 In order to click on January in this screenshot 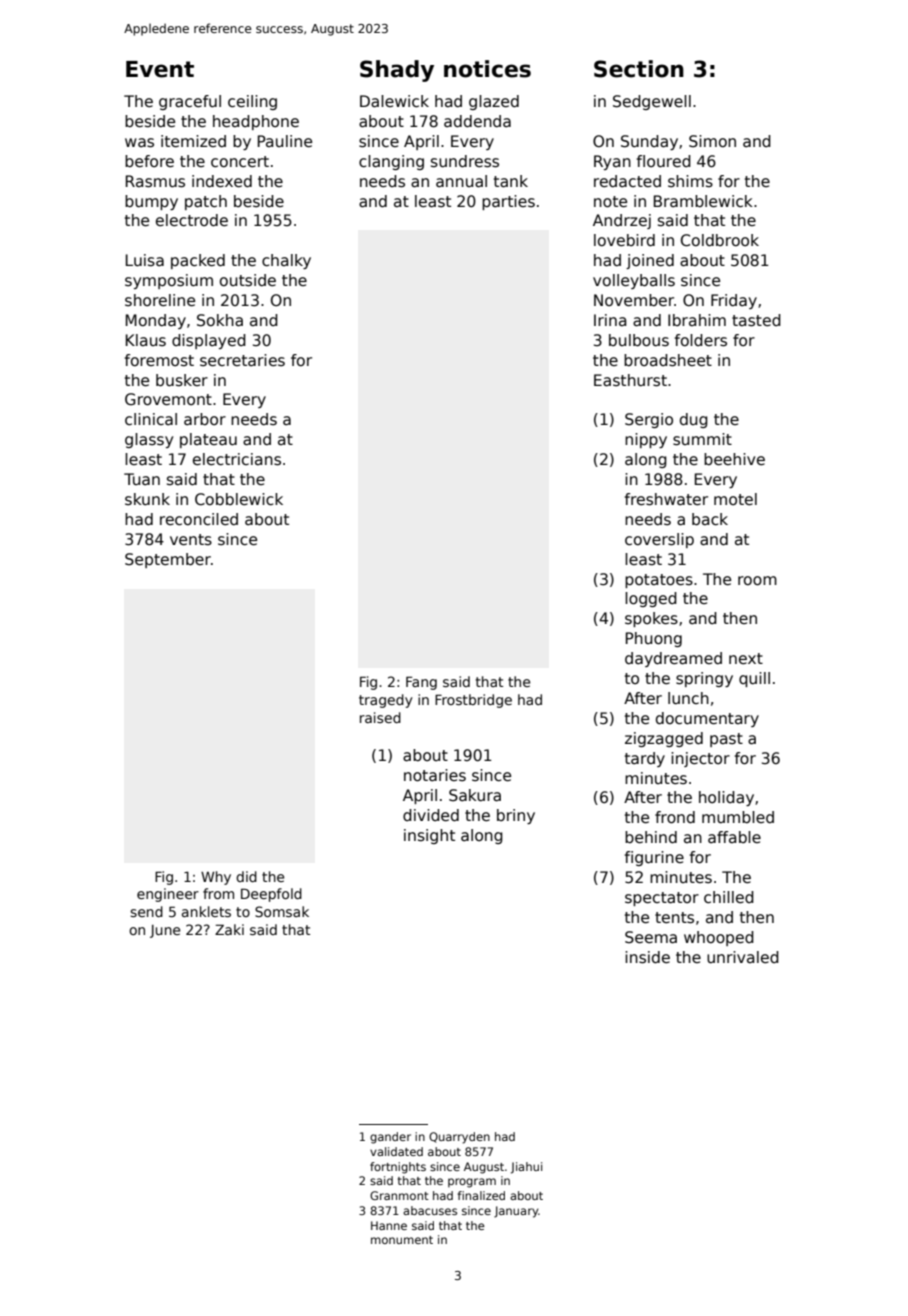, I will do `click(516, 1212)`.
